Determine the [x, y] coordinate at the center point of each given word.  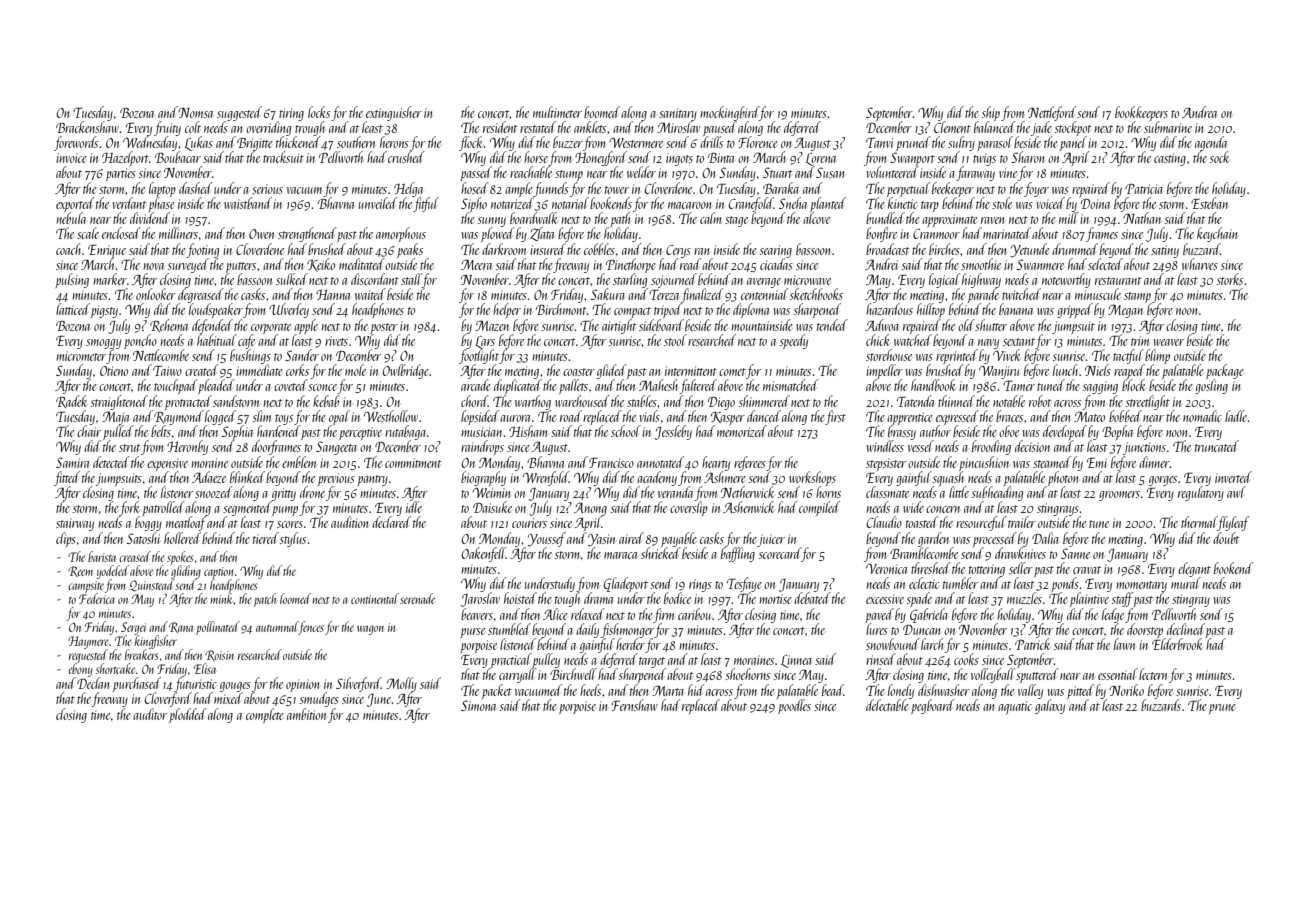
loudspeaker [216, 310]
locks [319, 112]
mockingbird [729, 113]
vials [650, 416]
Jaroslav [480, 599]
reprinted [957, 357]
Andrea [1199, 112]
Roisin [219, 655]
